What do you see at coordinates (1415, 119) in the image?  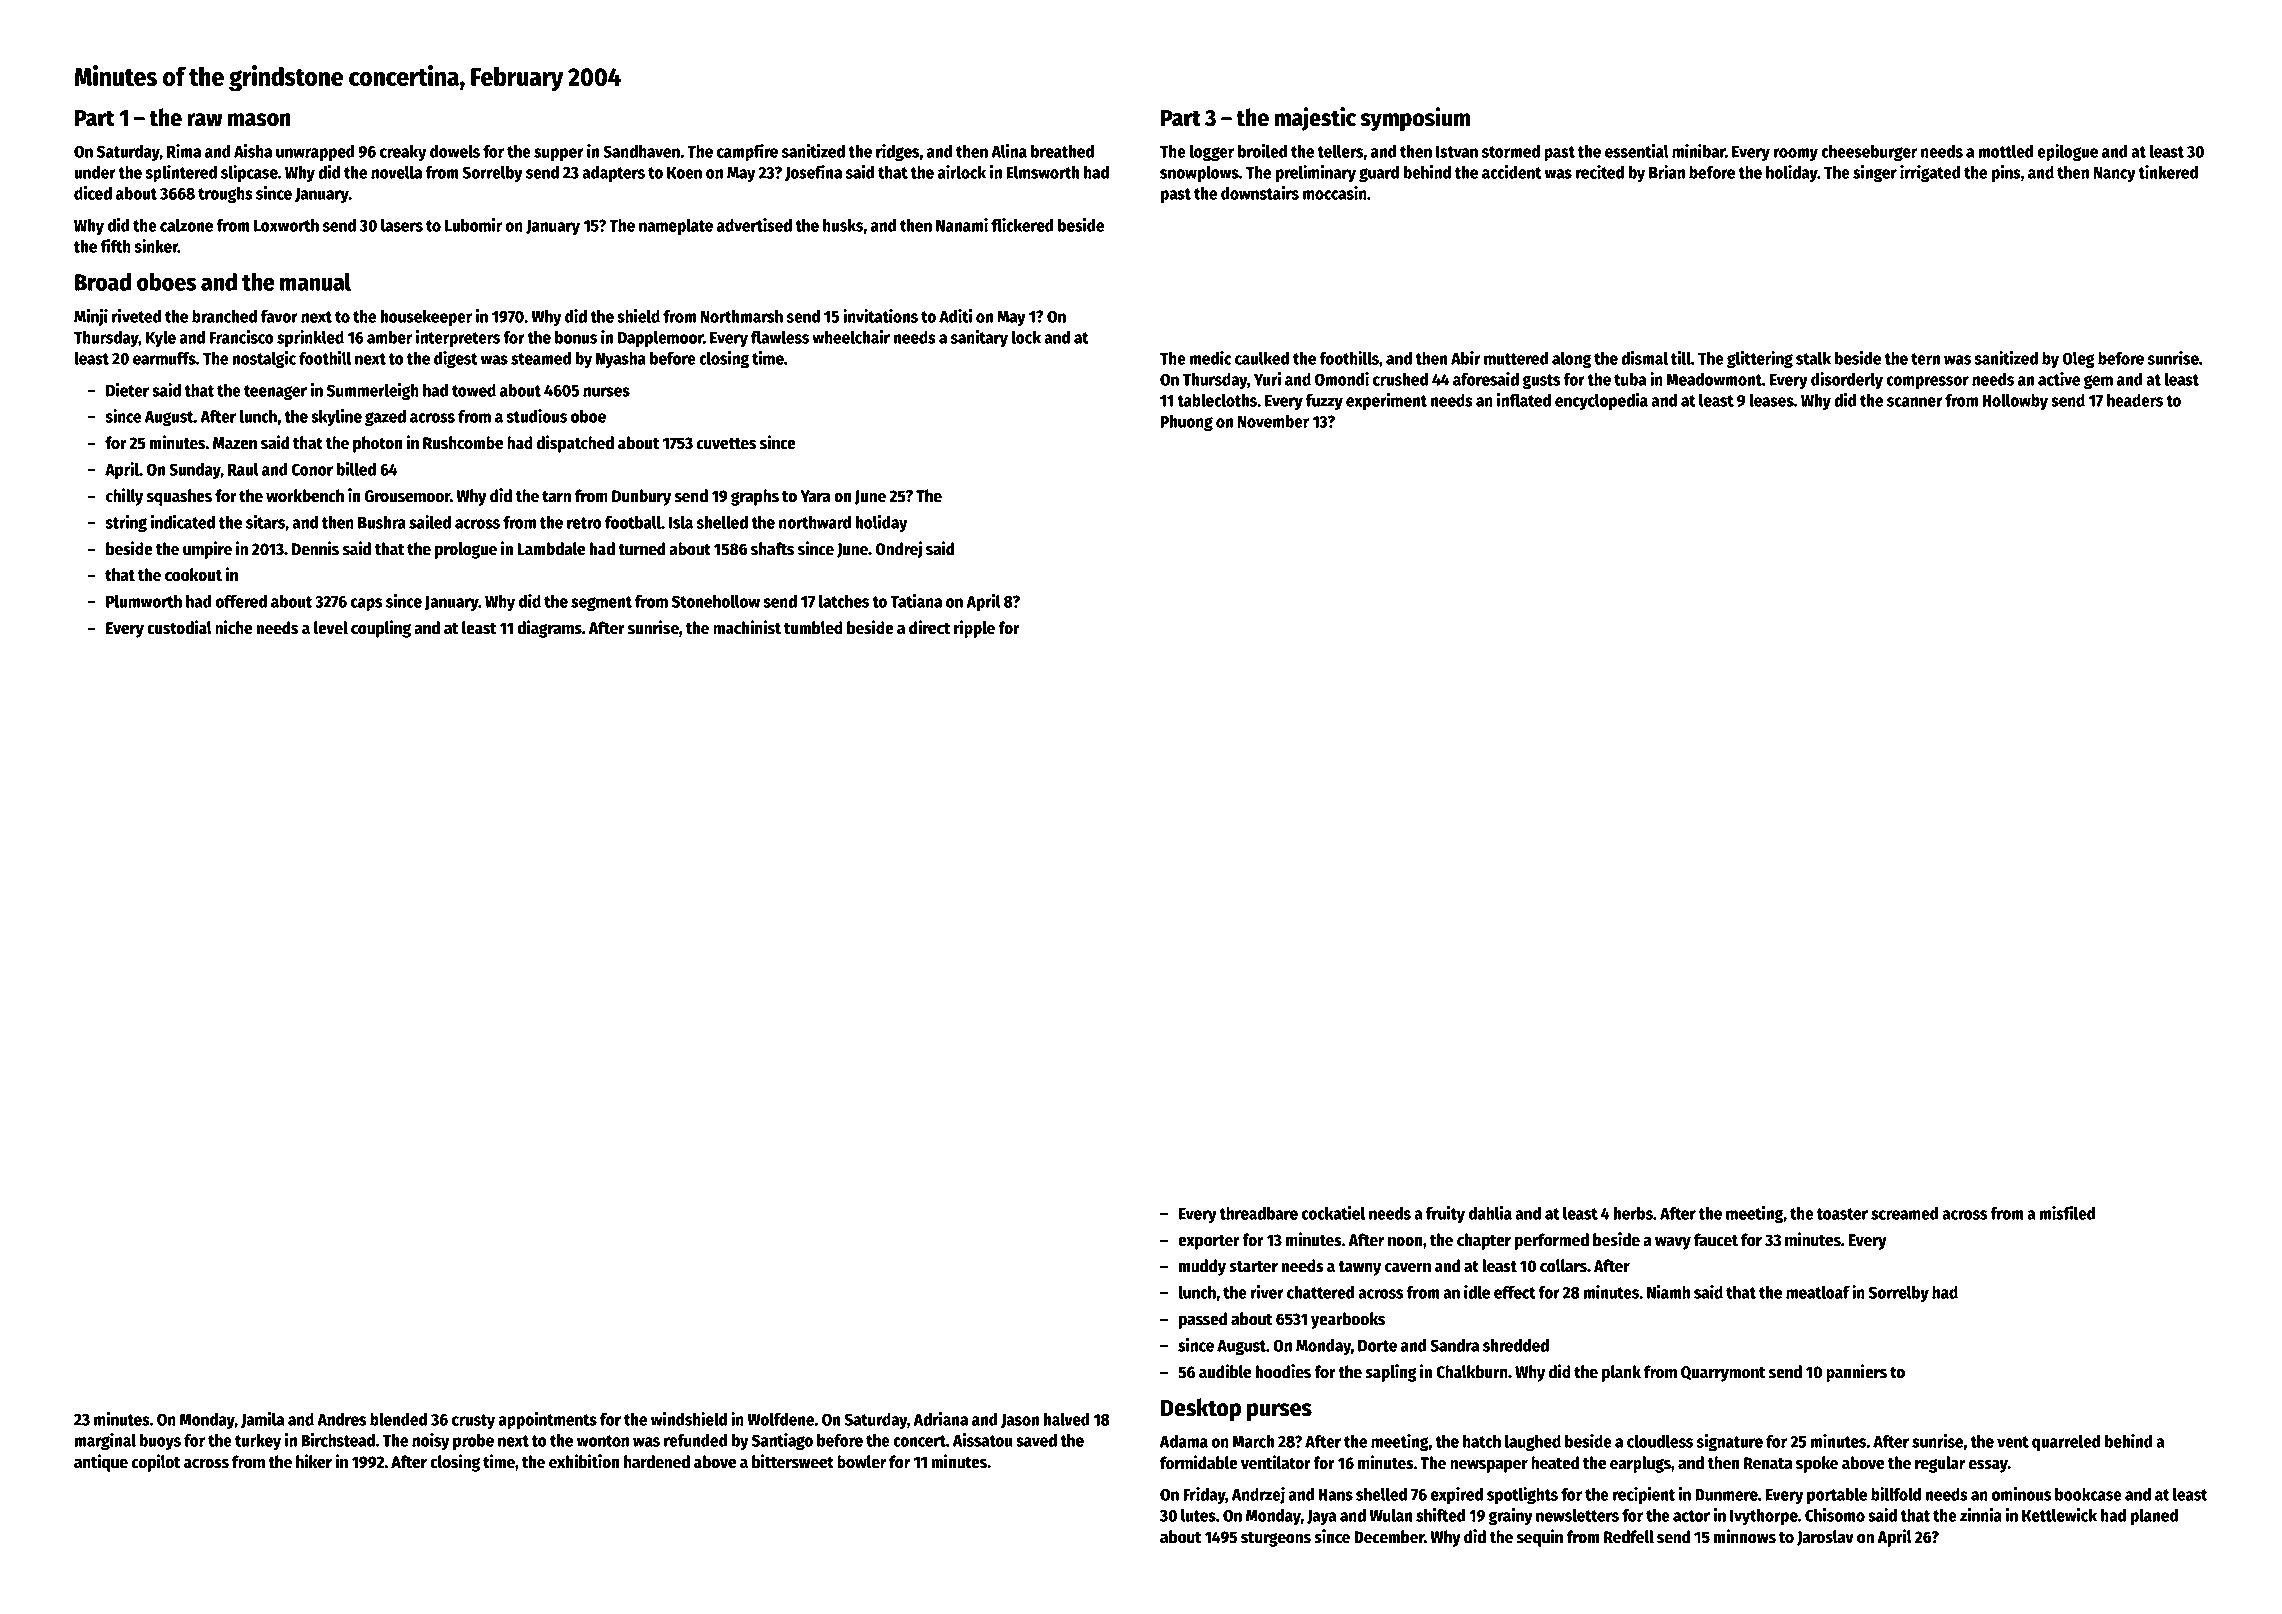 I see `symposium` at bounding box center [1415, 119].
